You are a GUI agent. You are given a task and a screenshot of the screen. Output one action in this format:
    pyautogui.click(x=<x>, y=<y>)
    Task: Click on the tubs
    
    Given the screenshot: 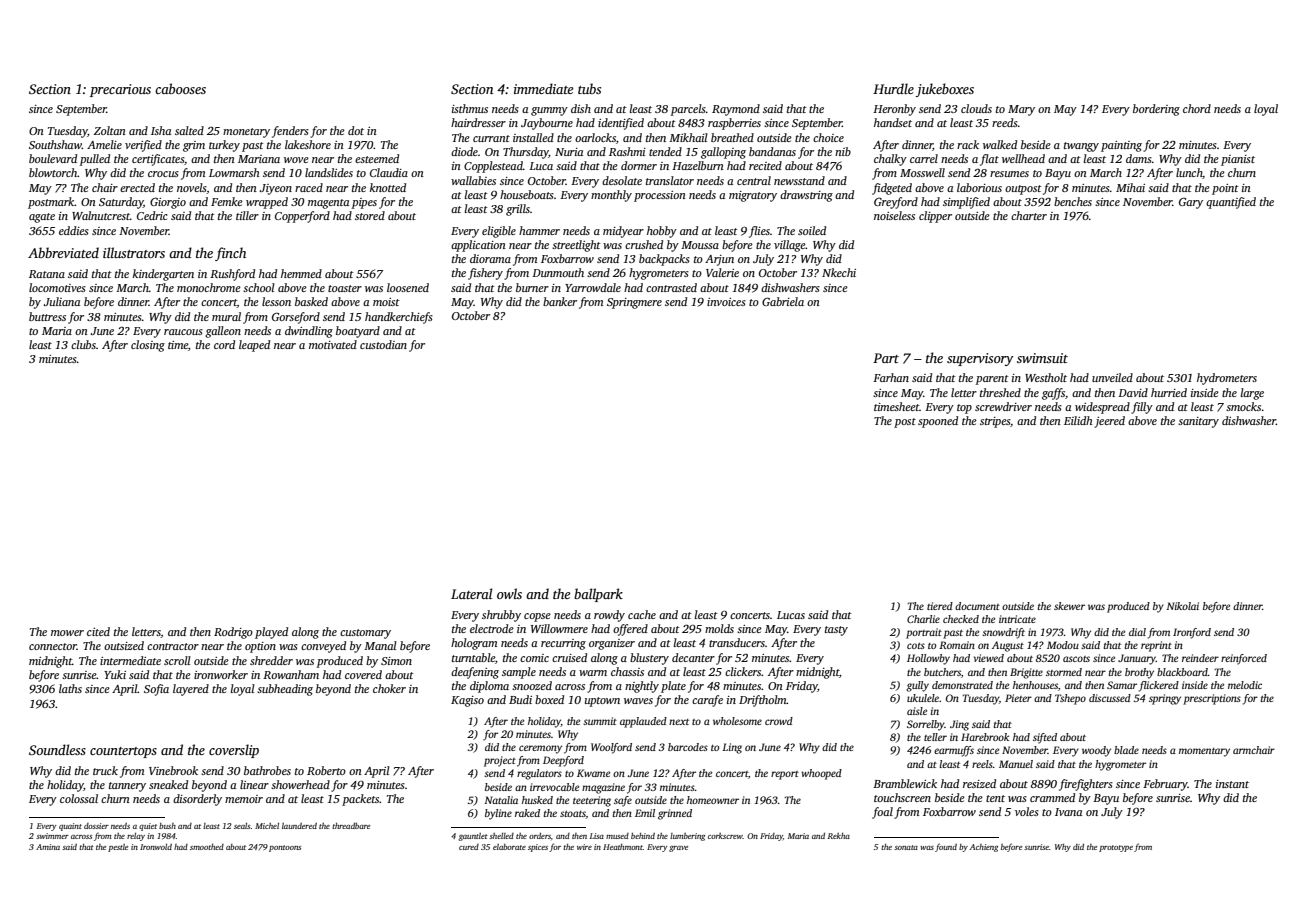 What is the action you would take?
    pyautogui.click(x=589, y=88)
